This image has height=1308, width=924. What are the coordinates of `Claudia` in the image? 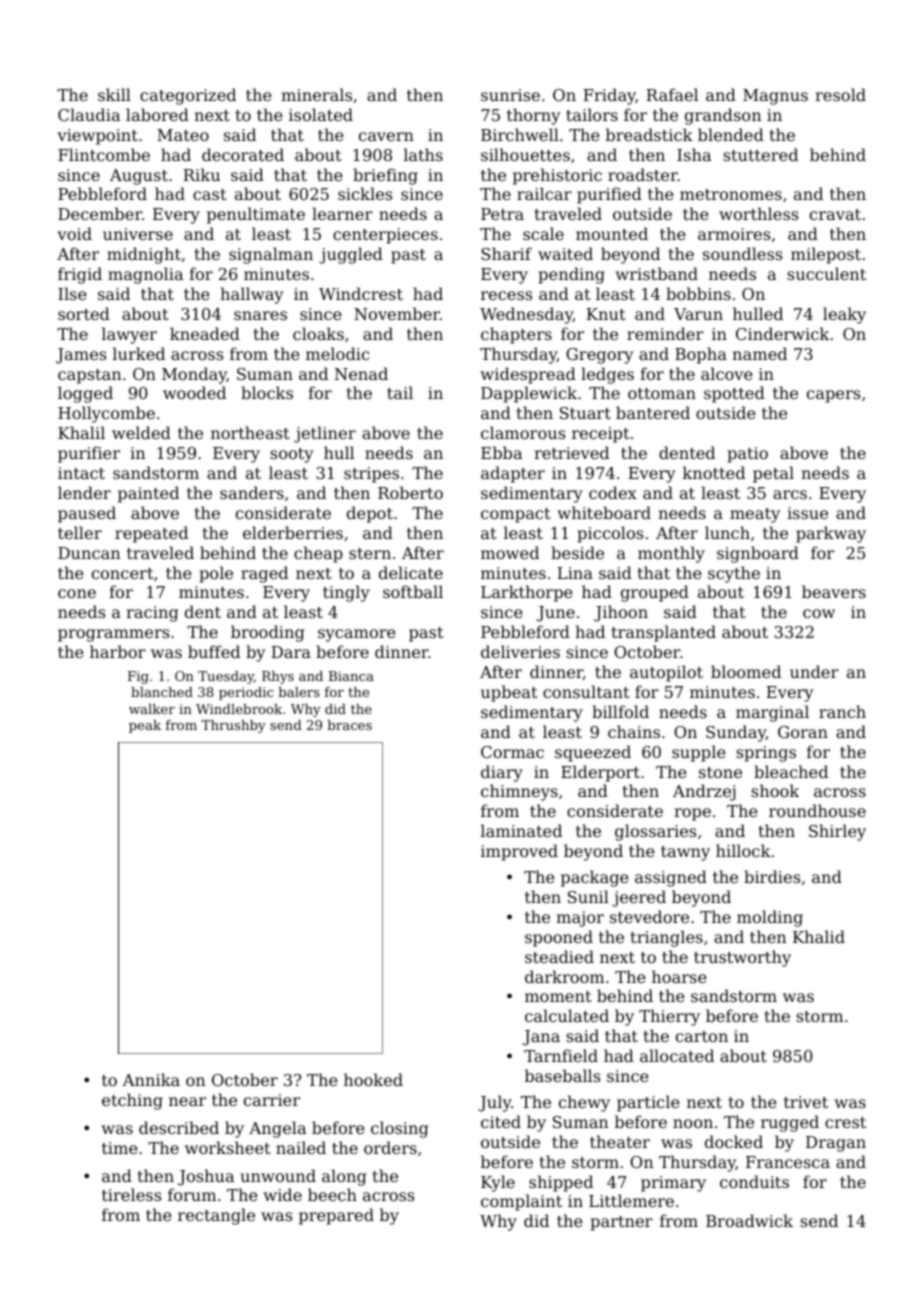 It's located at (89, 114).
